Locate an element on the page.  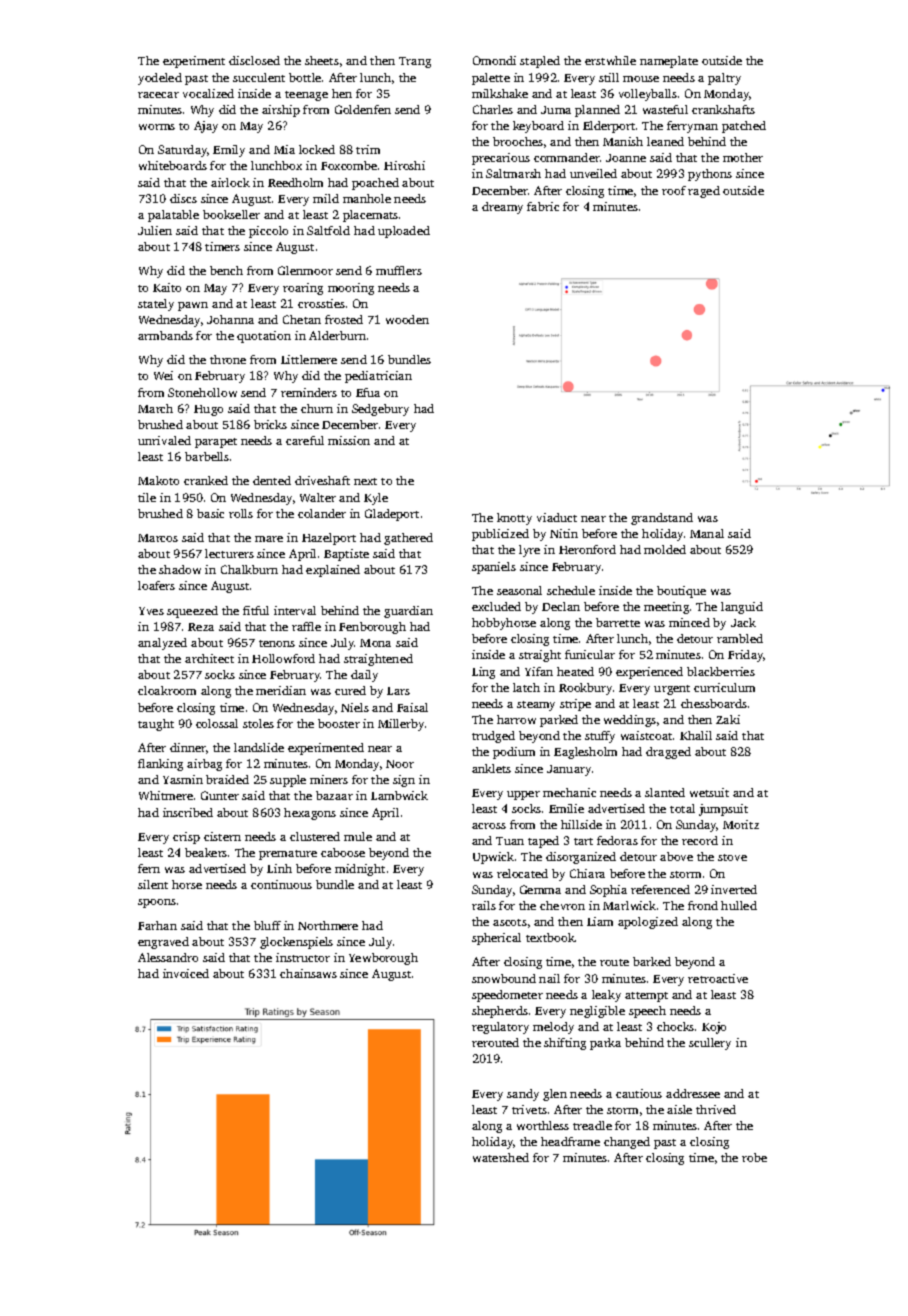
Alessandro is located at coordinates (168, 957).
